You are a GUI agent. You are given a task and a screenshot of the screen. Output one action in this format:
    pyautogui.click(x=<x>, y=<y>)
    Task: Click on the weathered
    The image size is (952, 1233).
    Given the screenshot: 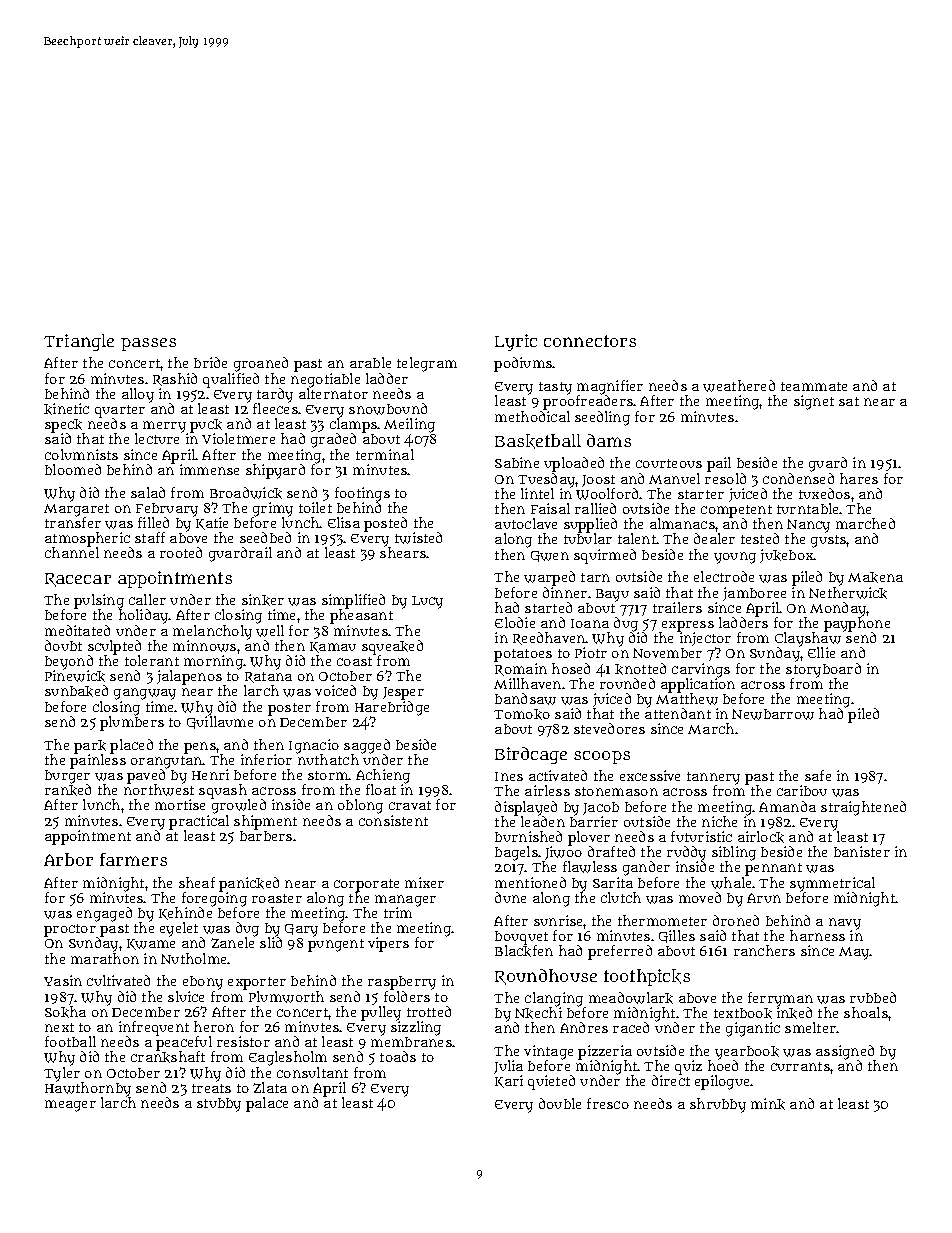 What is the action you would take?
    pyautogui.click(x=739, y=386)
